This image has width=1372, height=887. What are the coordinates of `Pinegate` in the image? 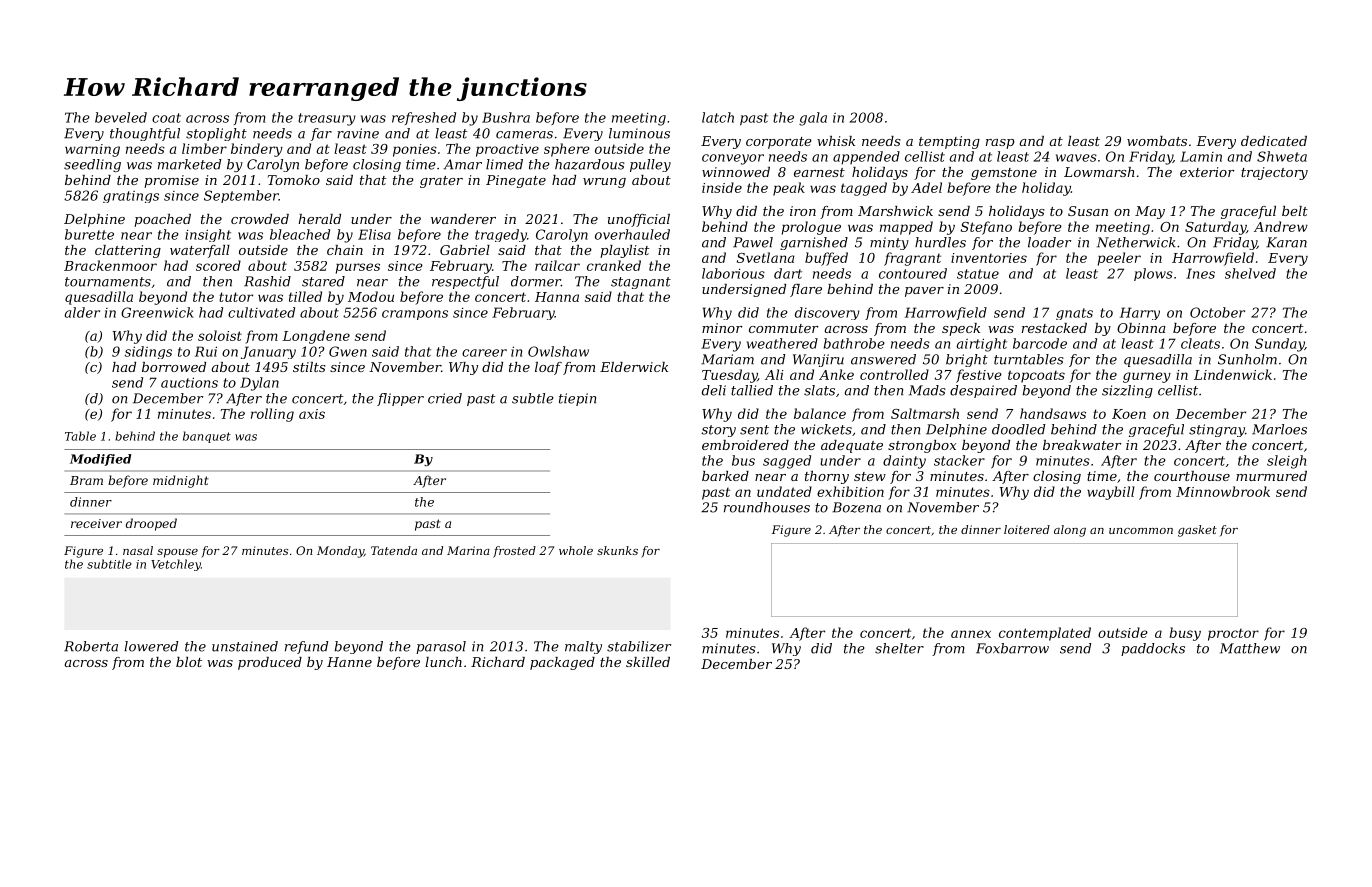 It's located at (516, 181).
